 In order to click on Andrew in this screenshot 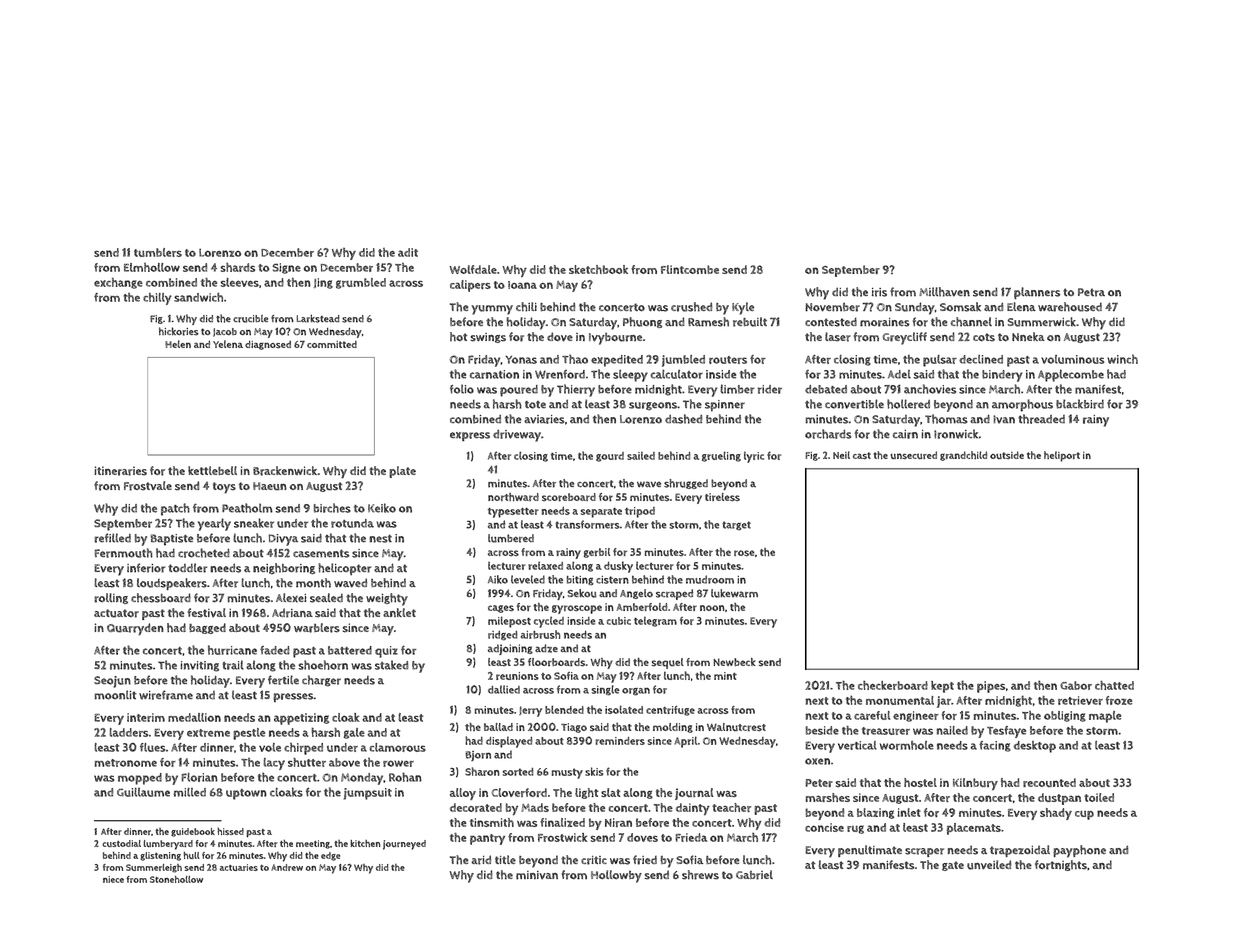, I will do `click(287, 867)`.
